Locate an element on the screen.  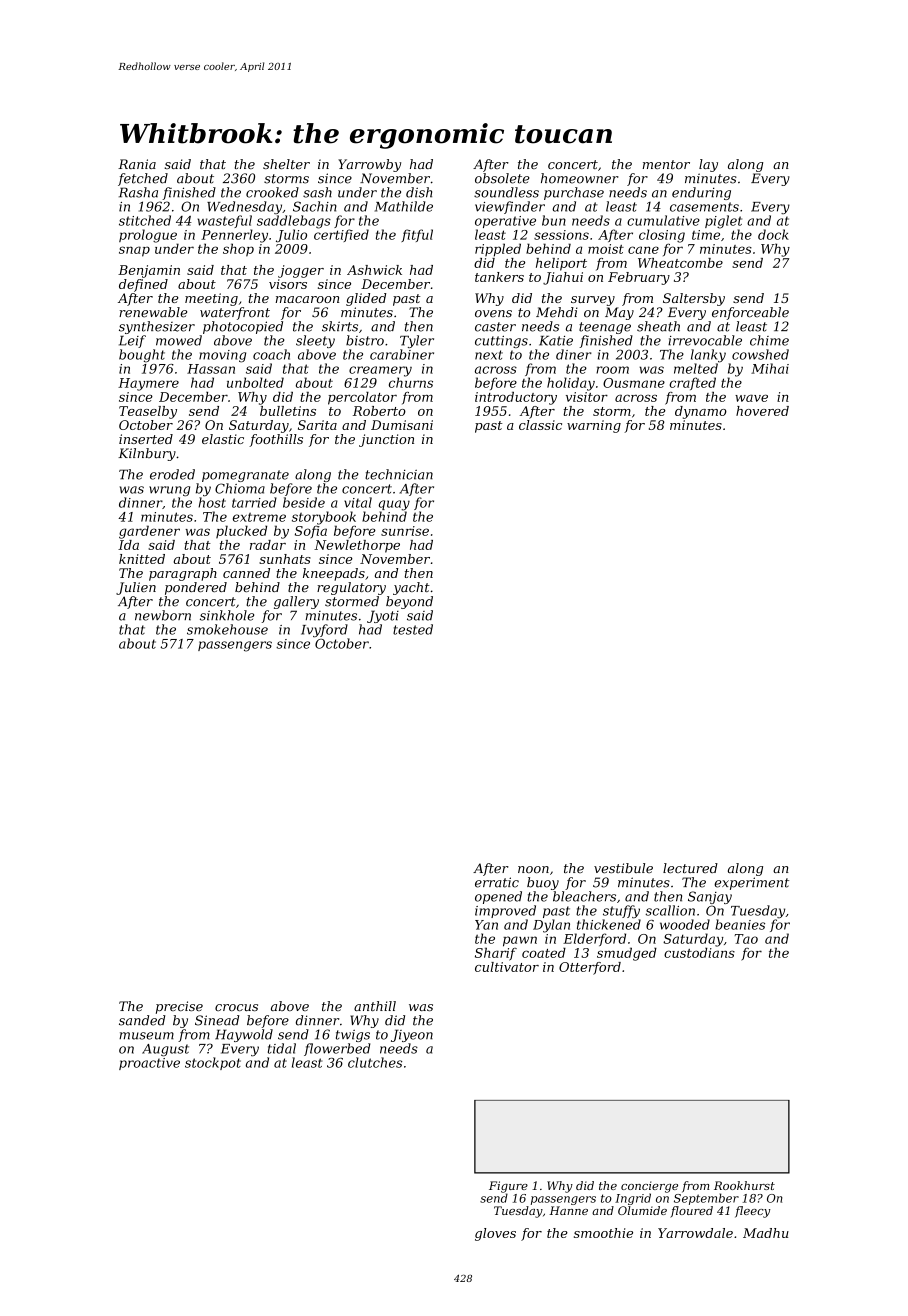
mentor is located at coordinates (666, 164).
